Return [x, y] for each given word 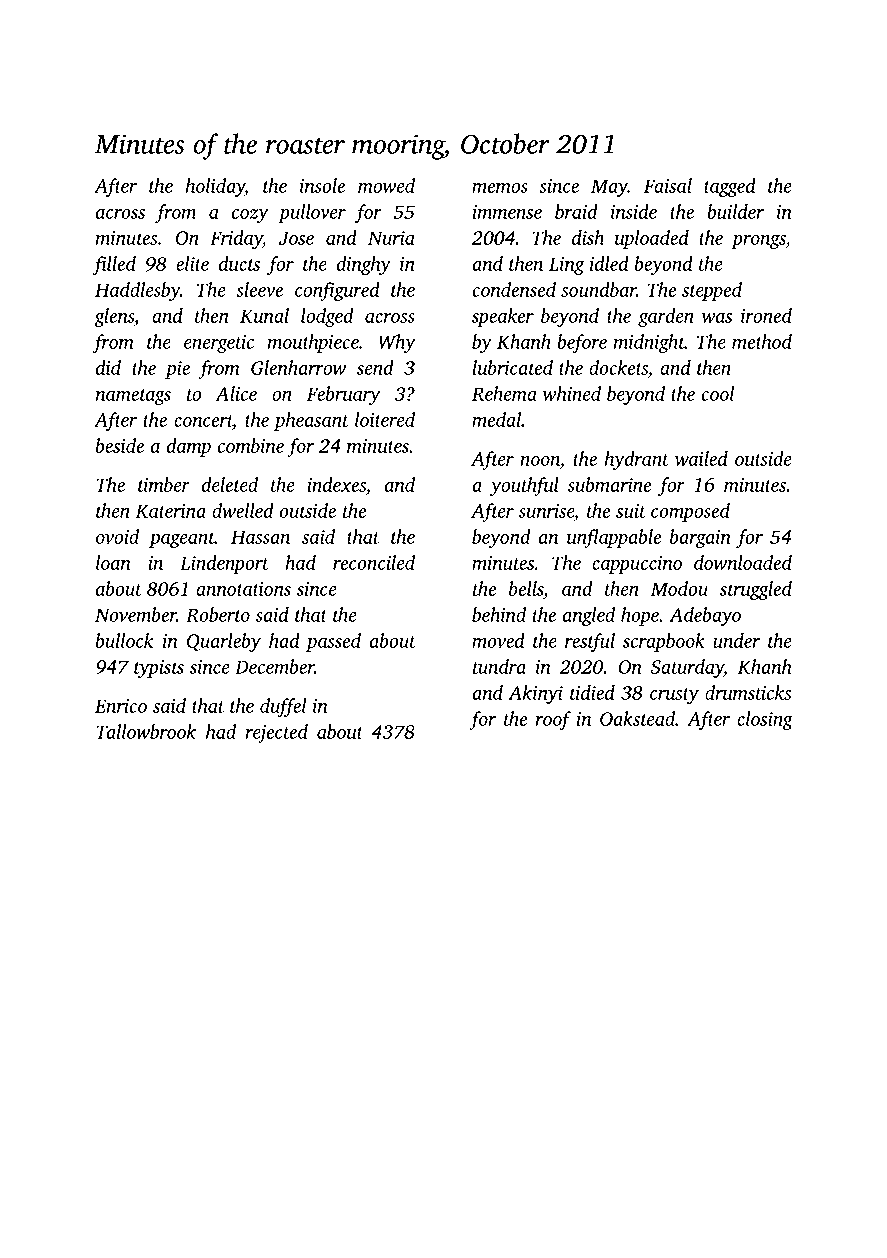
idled [609, 263]
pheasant [311, 421]
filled [114, 265]
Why [397, 343]
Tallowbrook [146, 731]
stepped [712, 291]
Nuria [391, 238]
